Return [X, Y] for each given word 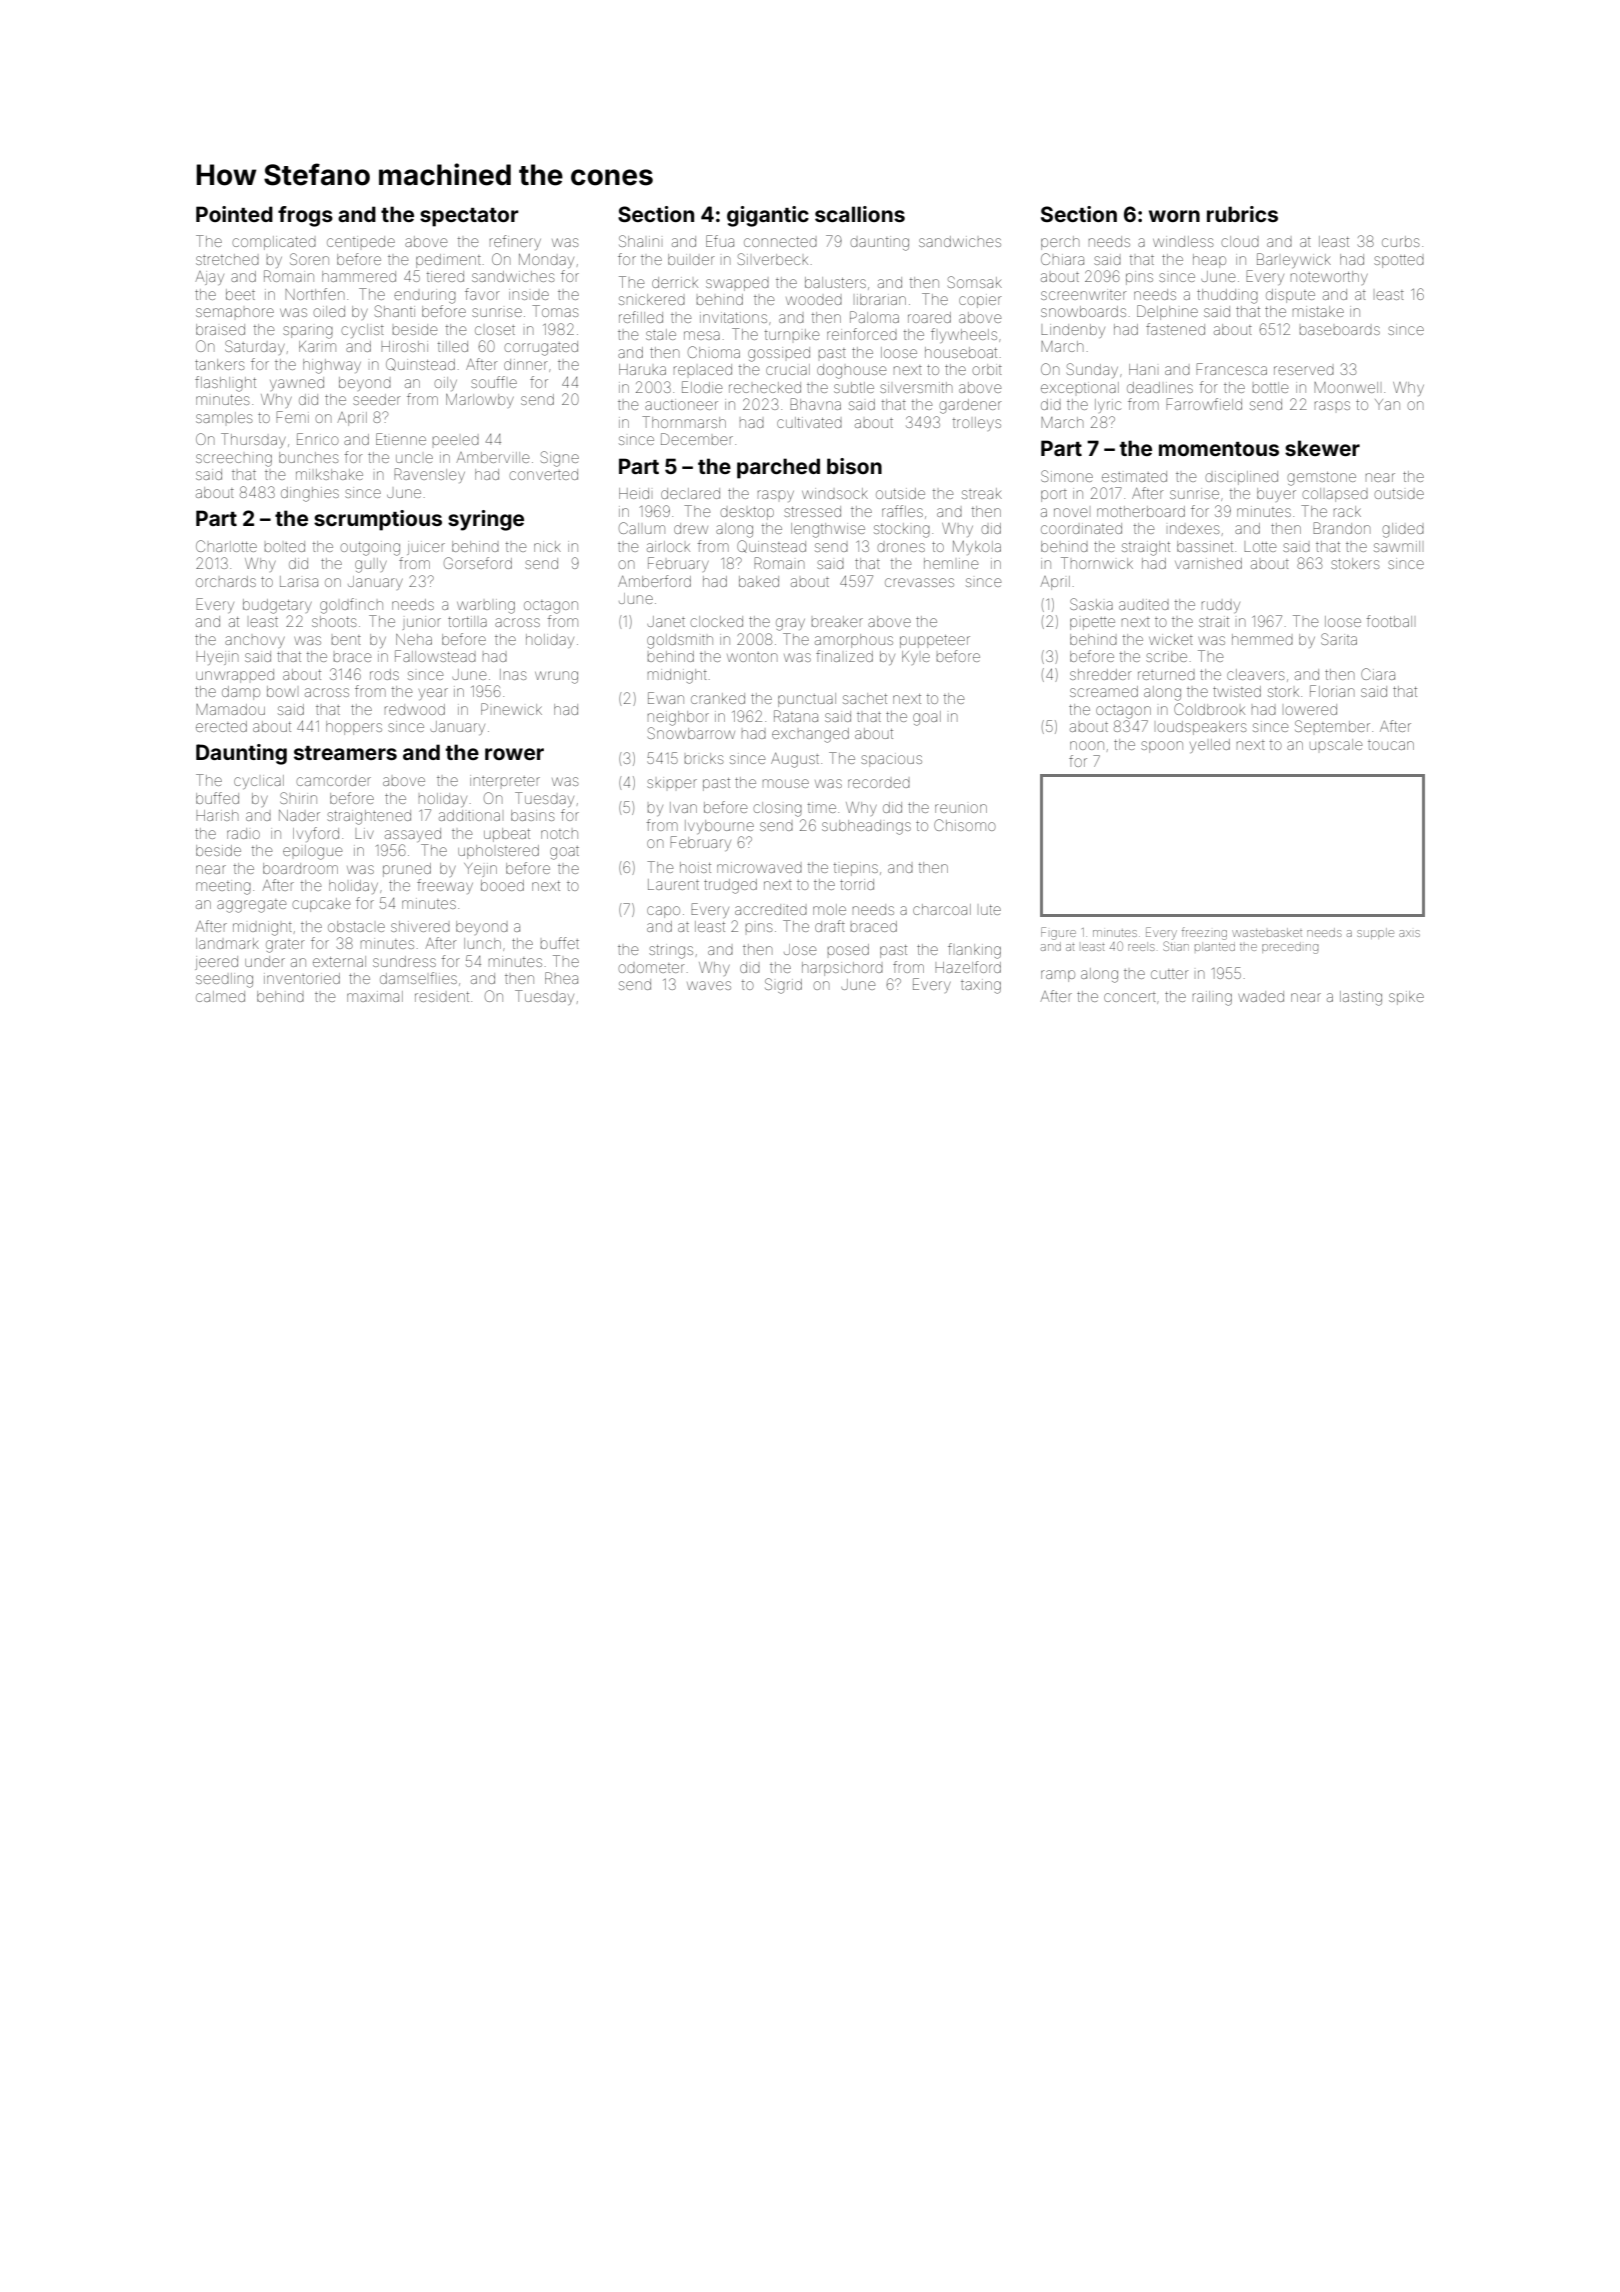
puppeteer [935, 641]
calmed [220, 996]
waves [709, 985]
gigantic [768, 216]
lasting [1361, 998]
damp [241, 693]
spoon [1162, 747]
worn [1174, 216]
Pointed [234, 214]
